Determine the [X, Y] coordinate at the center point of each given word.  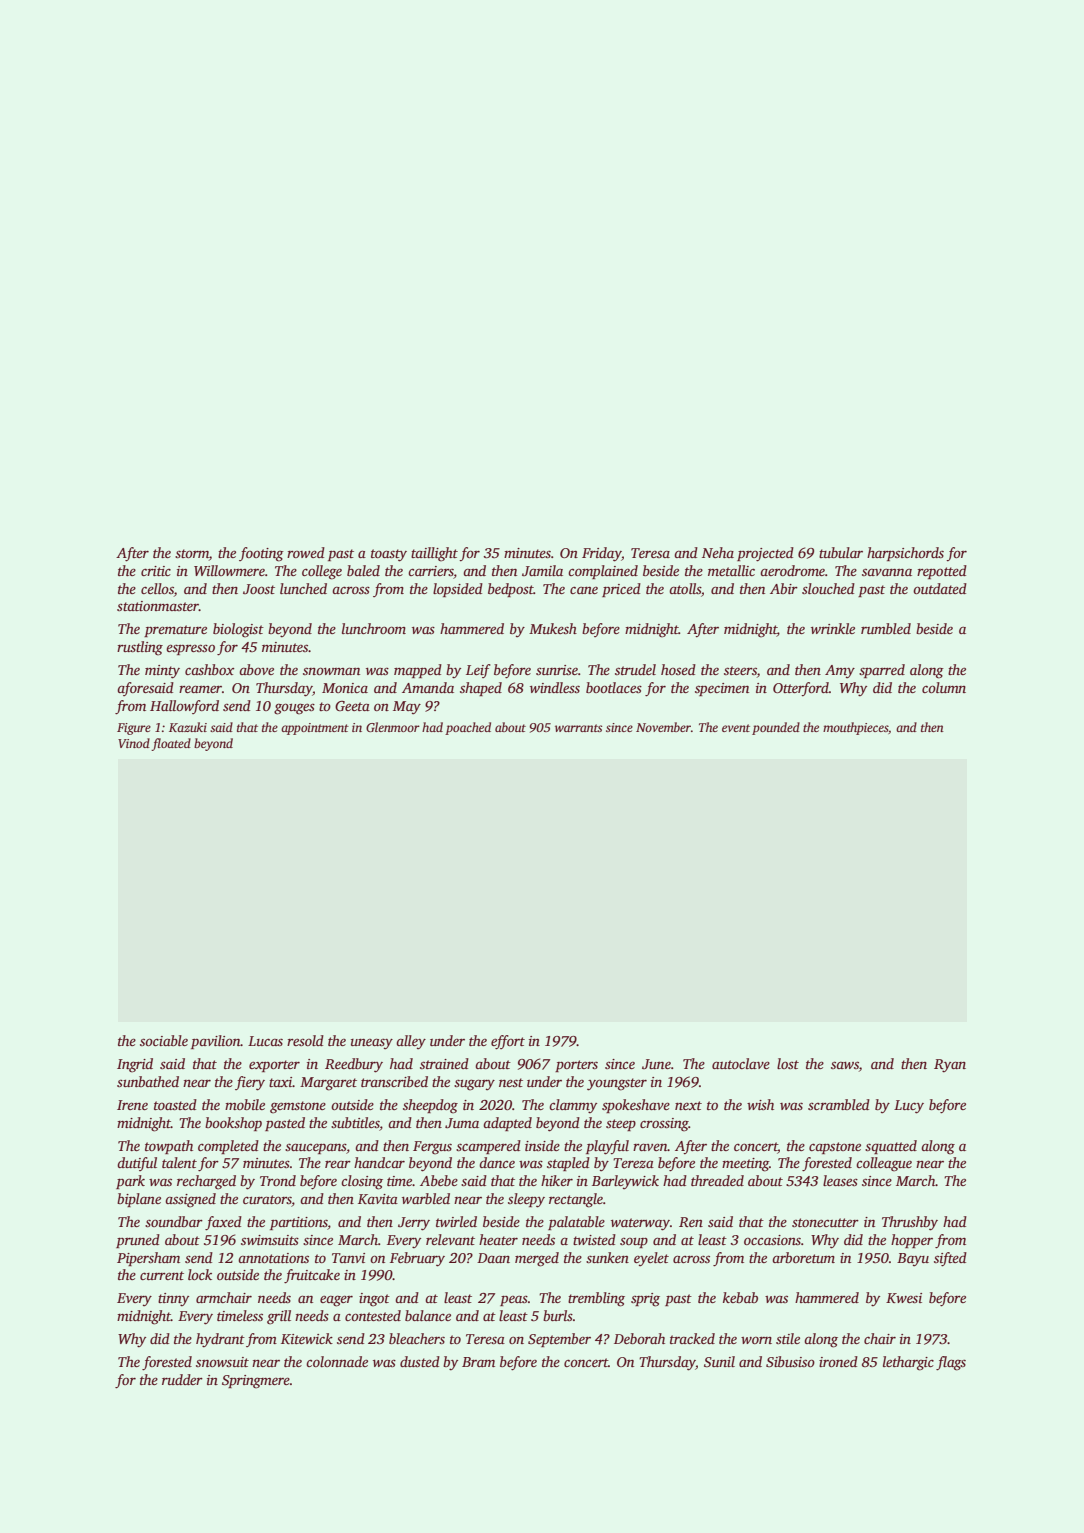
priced [621, 590]
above [256, 669]
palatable [576, 1223]
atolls [685, 588]
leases [840, 1180]
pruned [138, 1241]
